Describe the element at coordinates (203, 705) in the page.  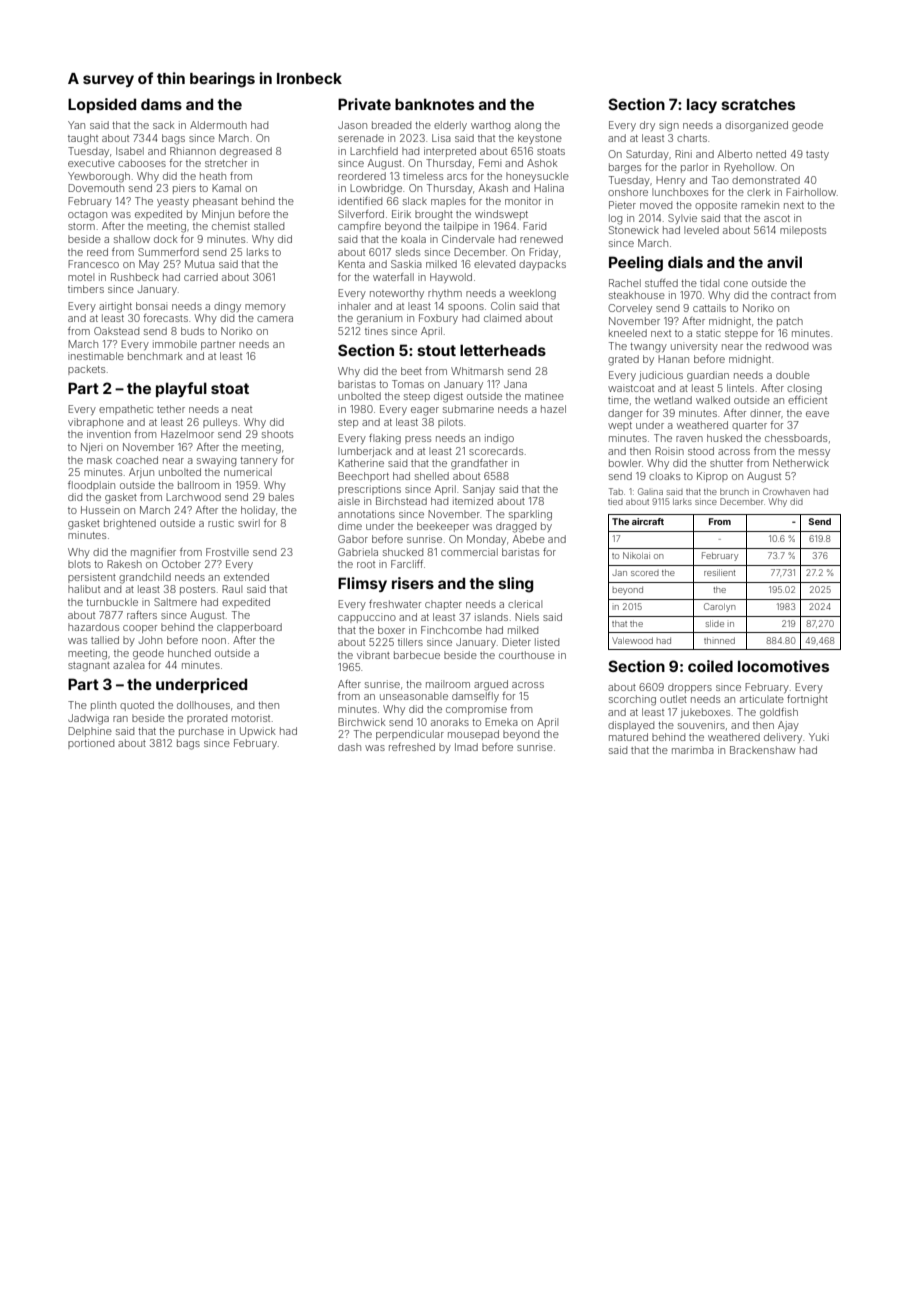
I see `dollhouses` at that location.
